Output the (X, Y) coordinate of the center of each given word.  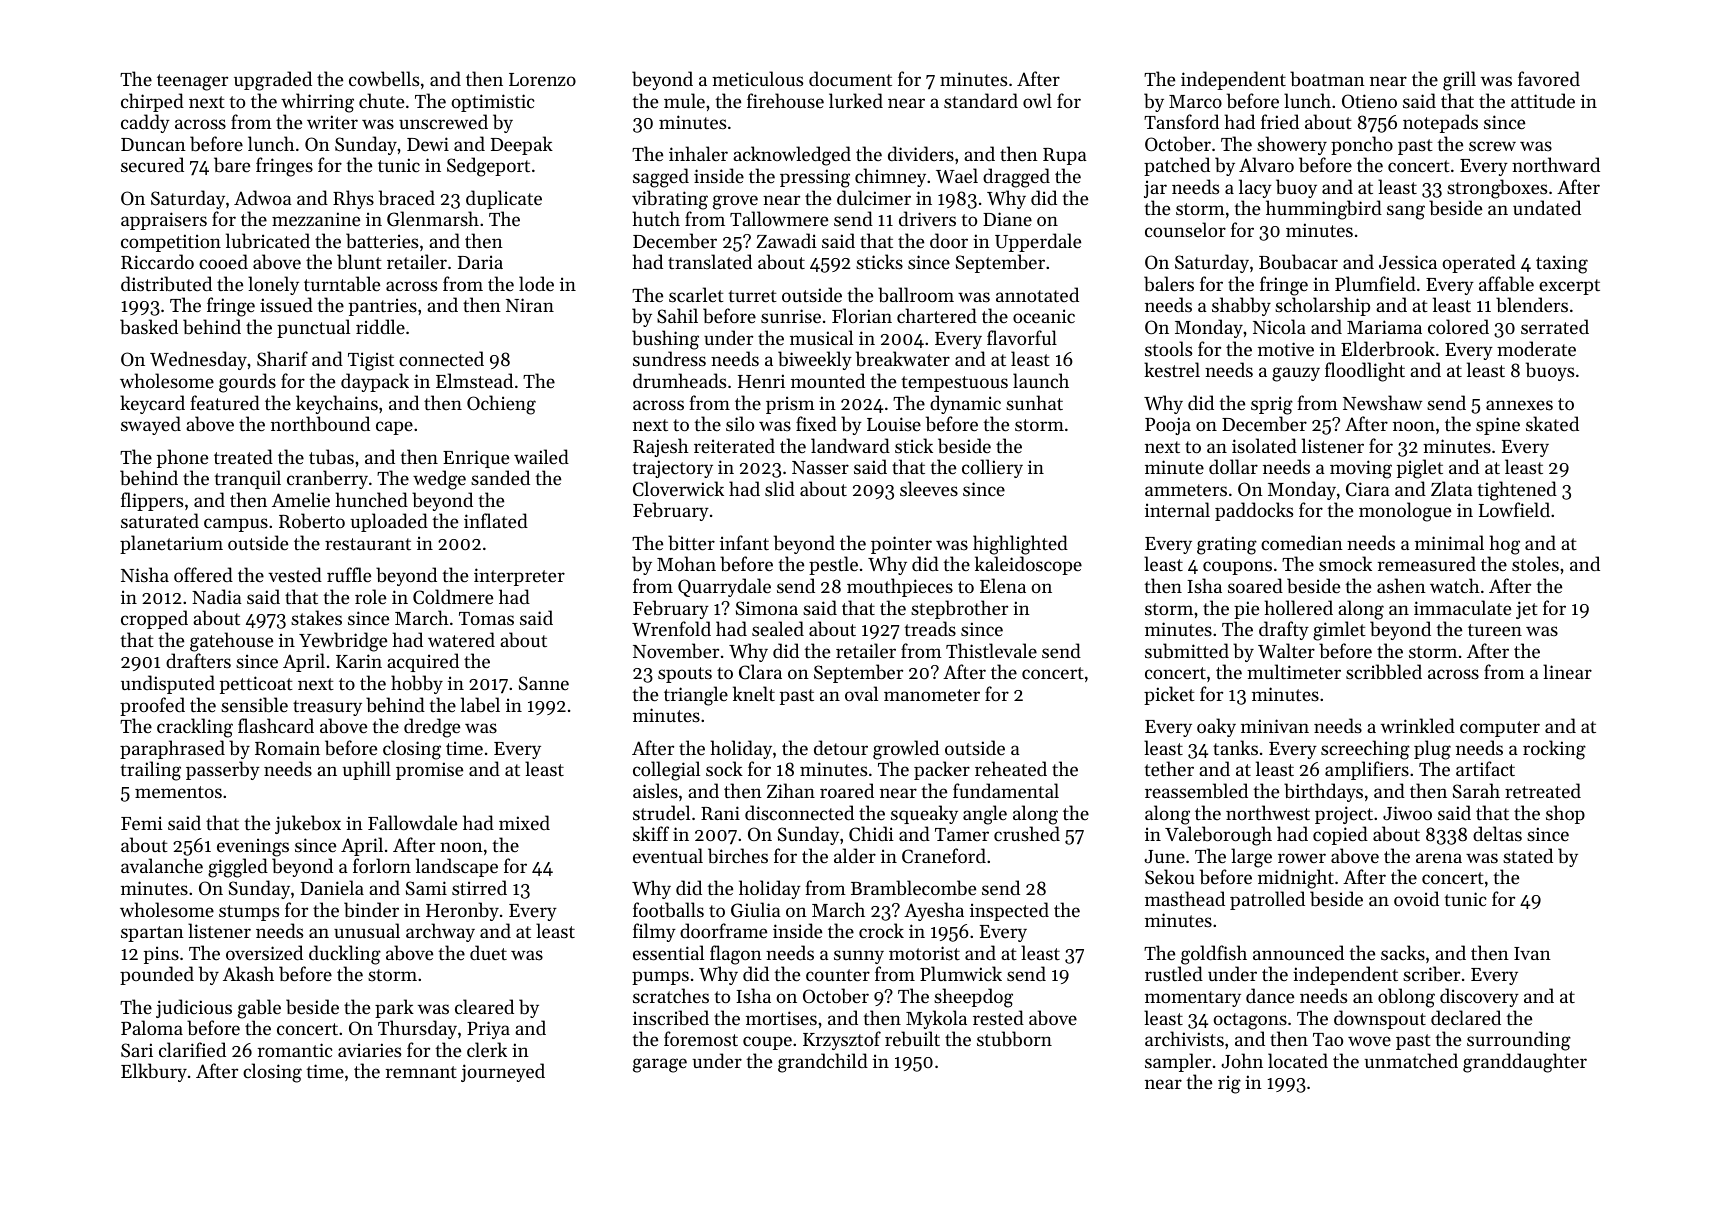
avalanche (162, 865)
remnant (421, 1072)
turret (752, 296)
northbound (320, 424)
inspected (1009, 911)
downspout (1380, 1019)
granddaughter (1525, 1063)
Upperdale (1038, 242)
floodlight (1365, 372)
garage (660, 1065)
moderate (1536, 348)
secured (152, 164)
